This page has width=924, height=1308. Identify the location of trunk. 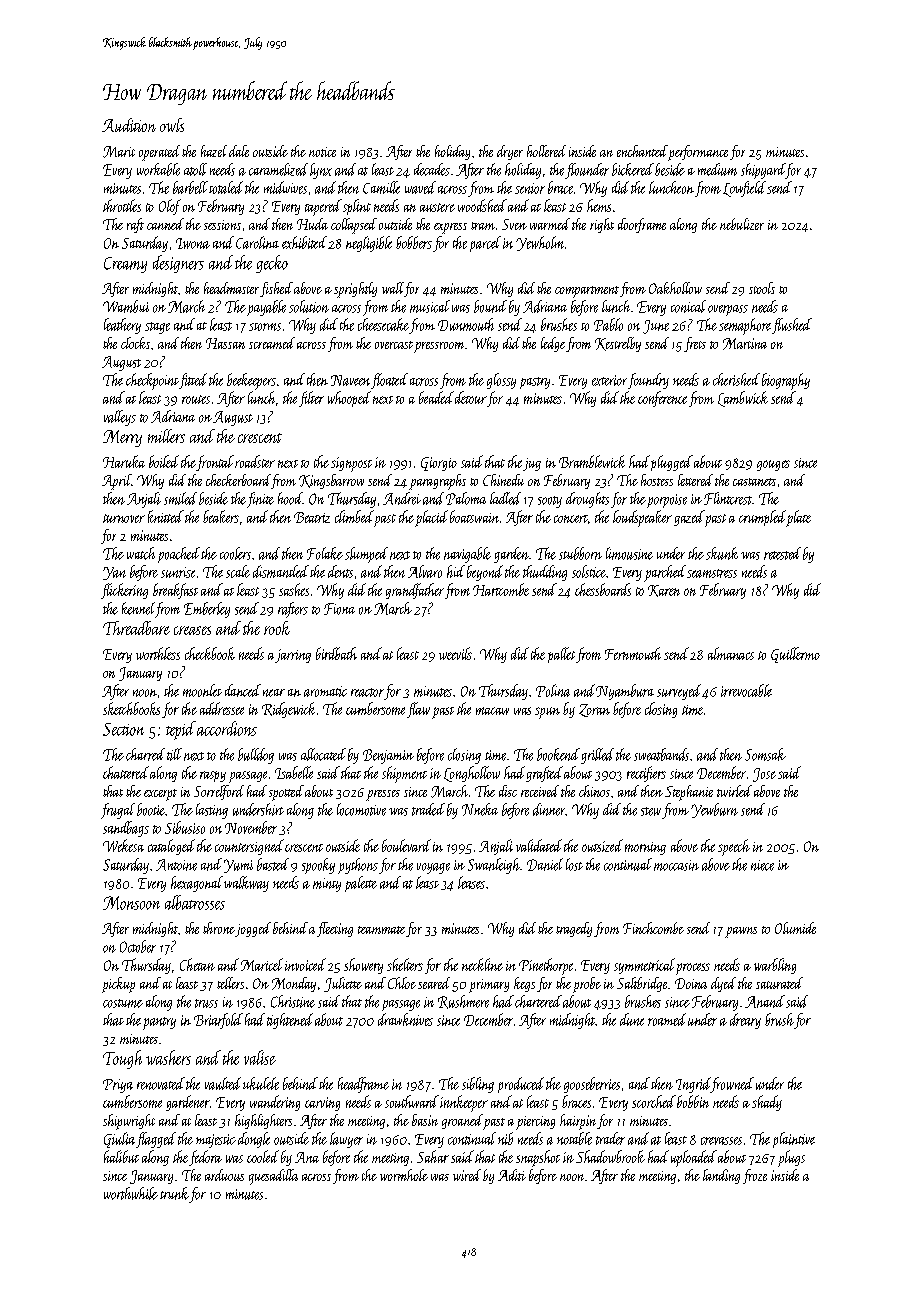
(174, 1193).
